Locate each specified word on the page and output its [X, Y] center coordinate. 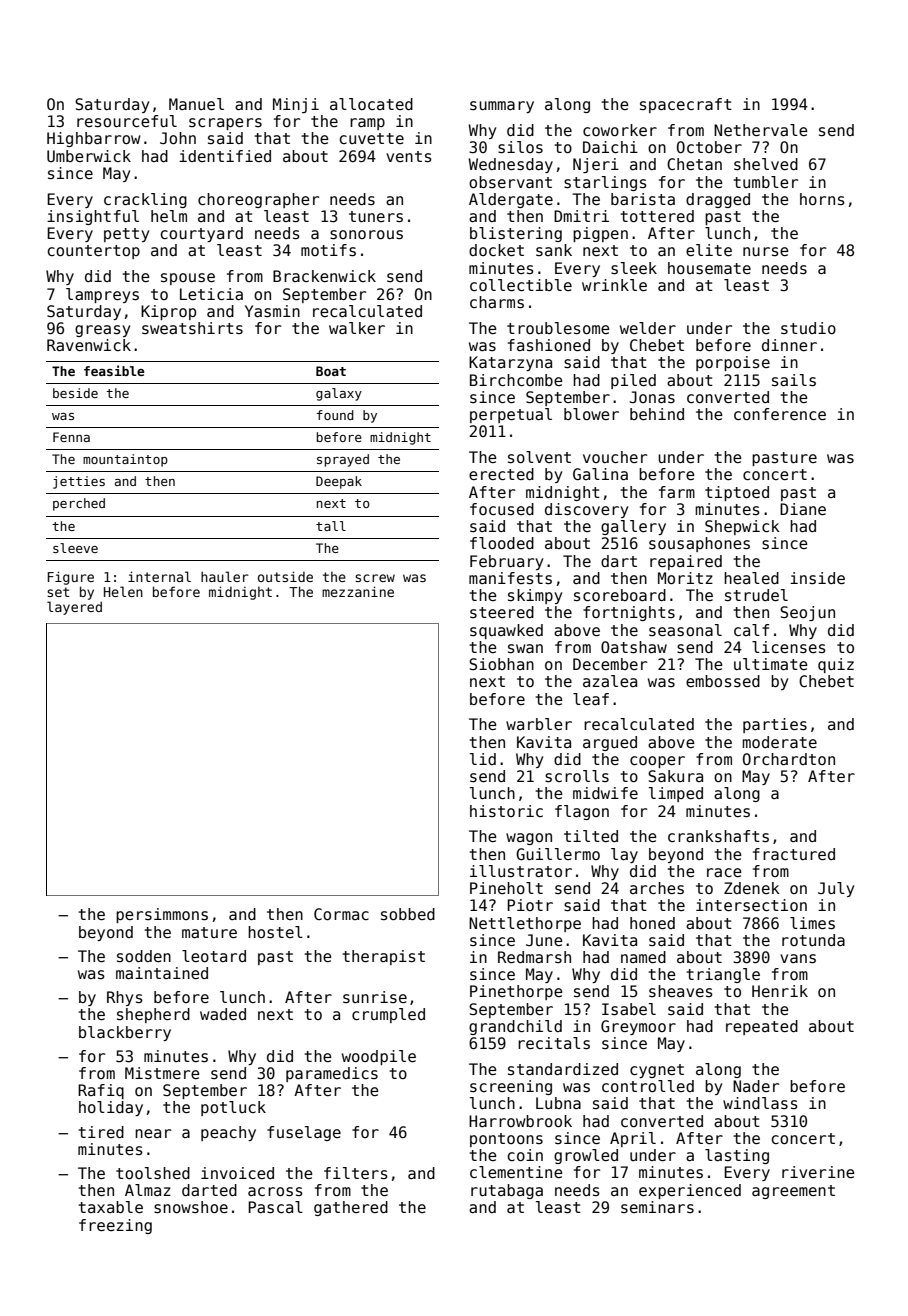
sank [554, 250]
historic [506, 811]
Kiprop [168, 312]
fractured [794, 854]
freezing [115, 1226]
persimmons [162, 915]
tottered [657, 216]
